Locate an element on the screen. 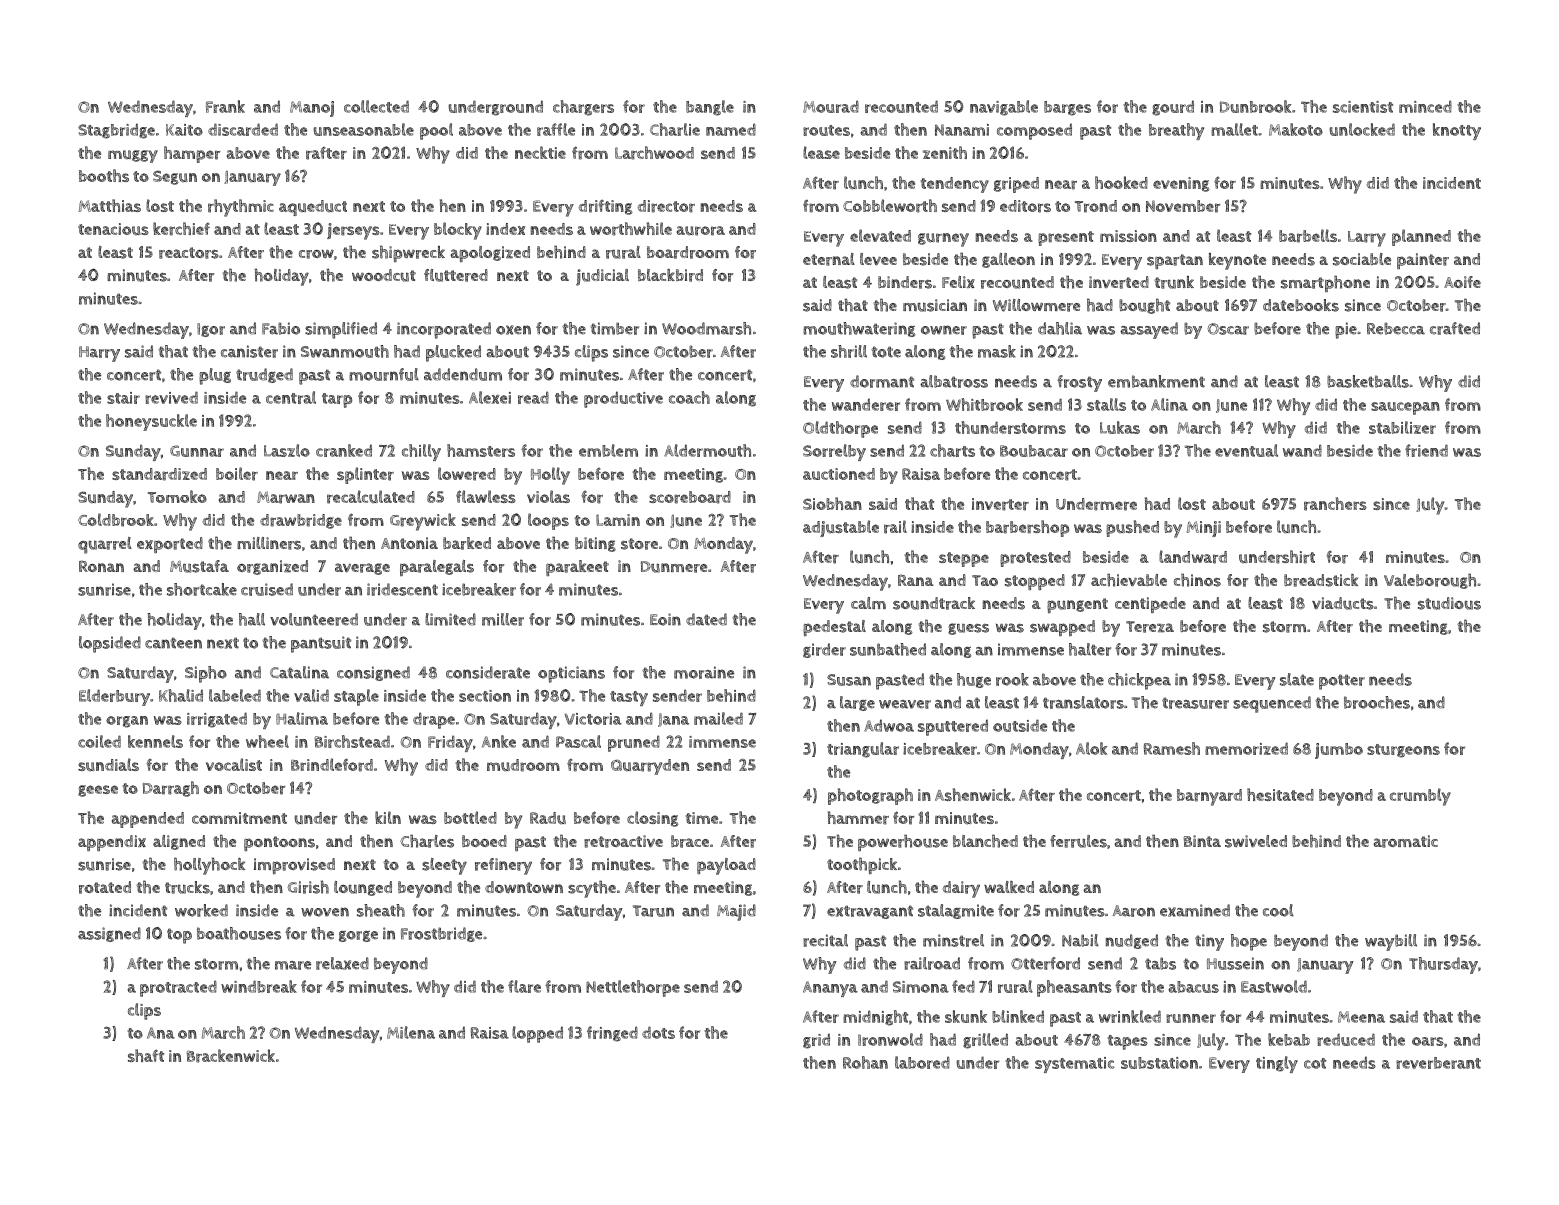 The image size is (1559, 1205). eventual is located at coordinates (1246, 450).
